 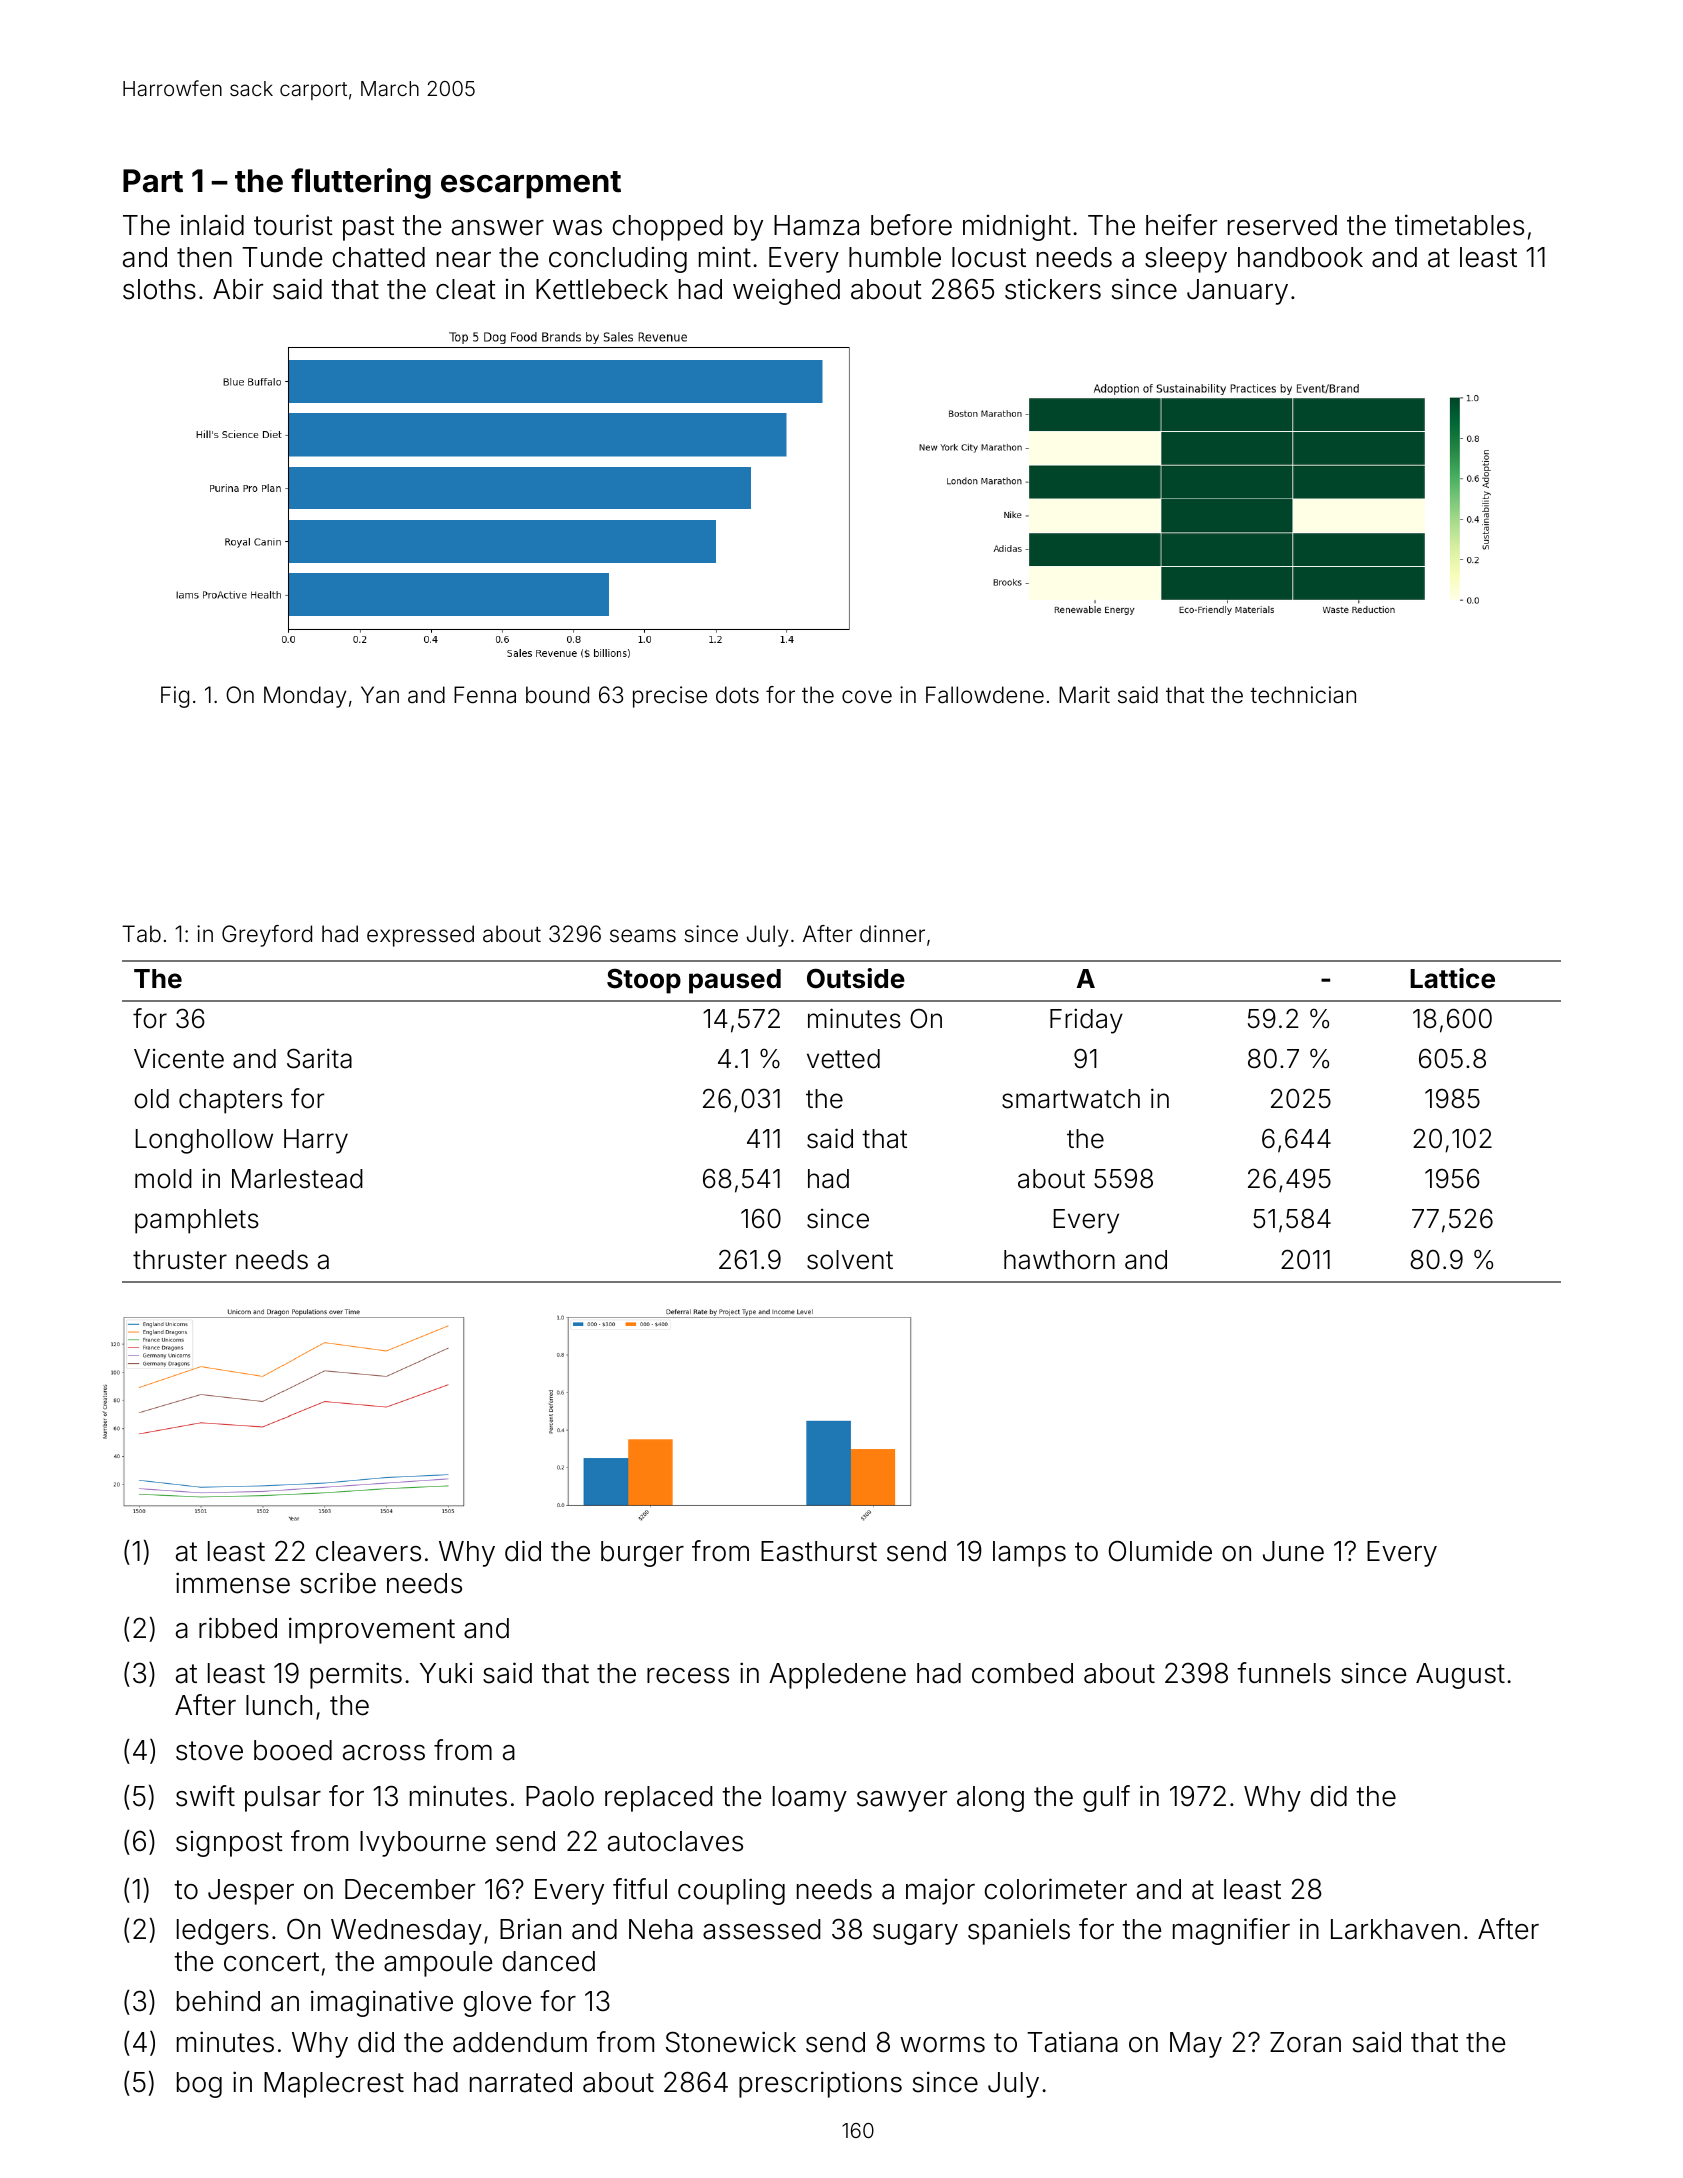 What do you see at coordinates (820, 2084) in the screenshot?
I see `prescriptions` at bounding box center [820, 2084].
